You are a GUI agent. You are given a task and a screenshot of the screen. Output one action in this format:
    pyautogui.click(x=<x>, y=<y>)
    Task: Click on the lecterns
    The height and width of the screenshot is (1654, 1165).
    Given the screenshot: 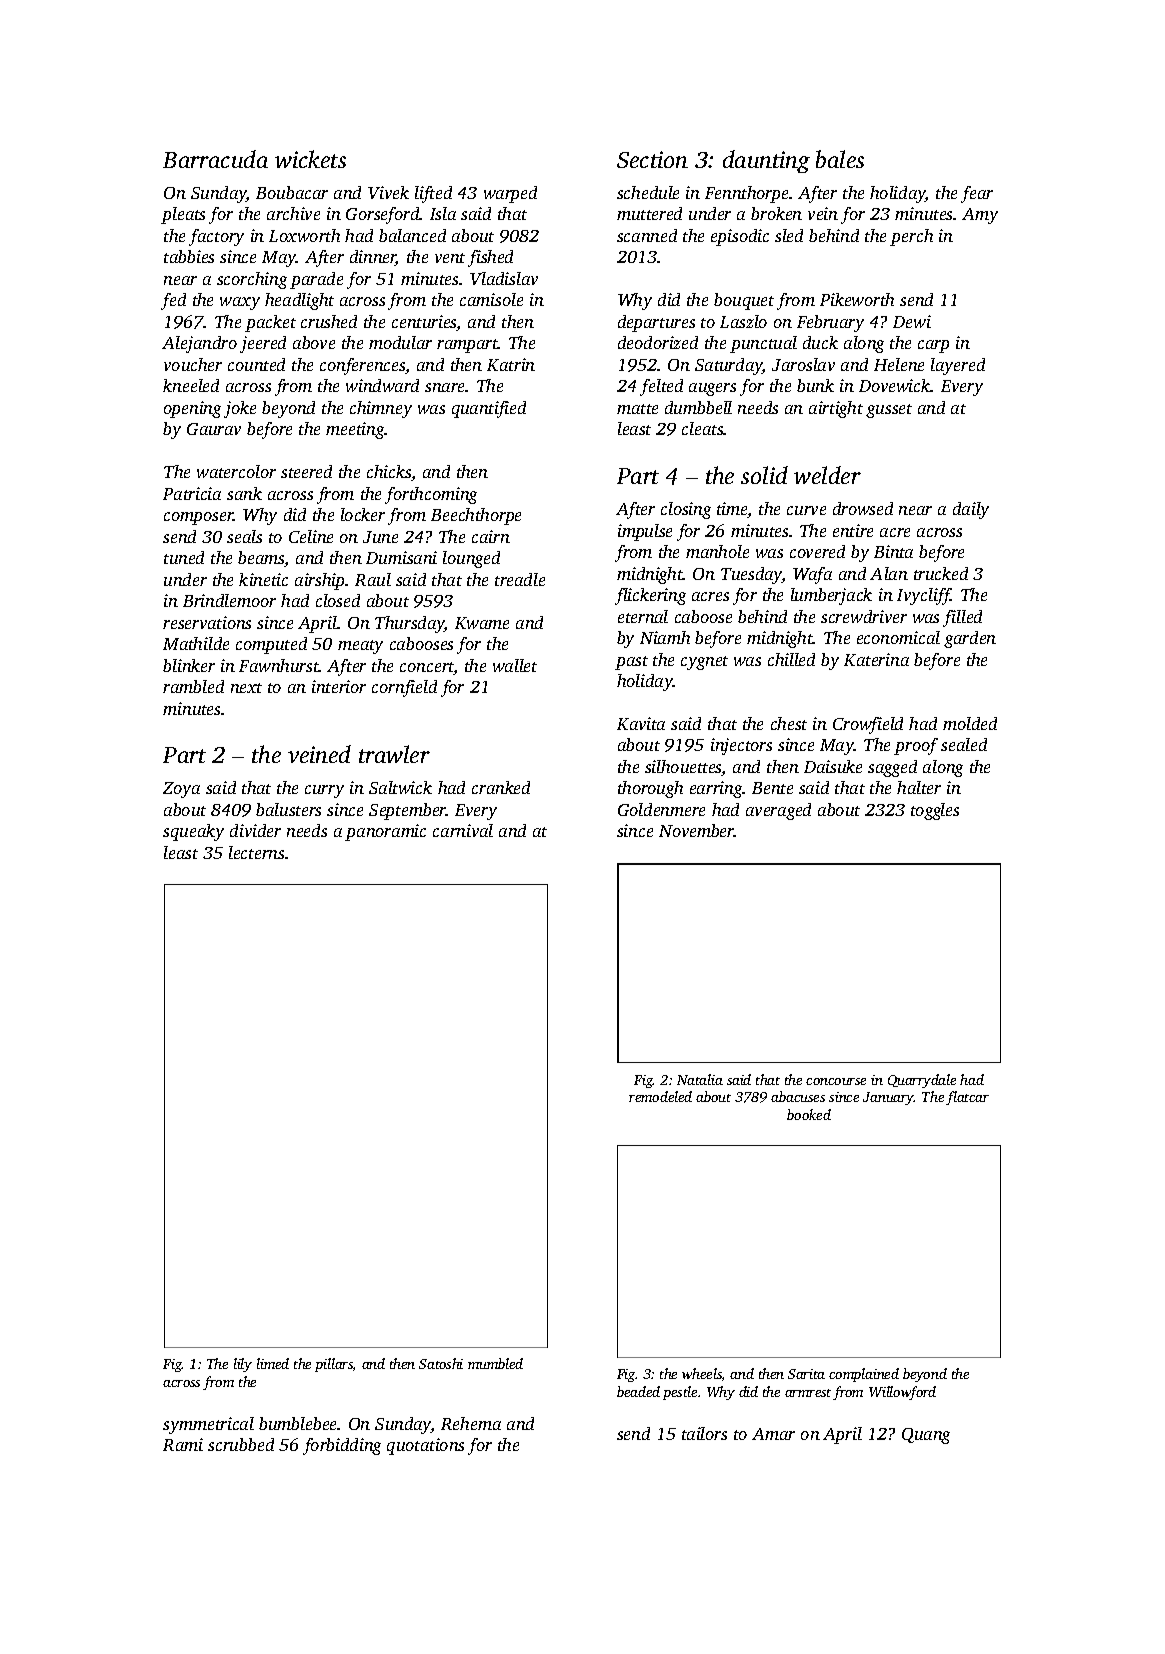 What is the action you would take?
    pyautogui.click(x=256, y=852)
